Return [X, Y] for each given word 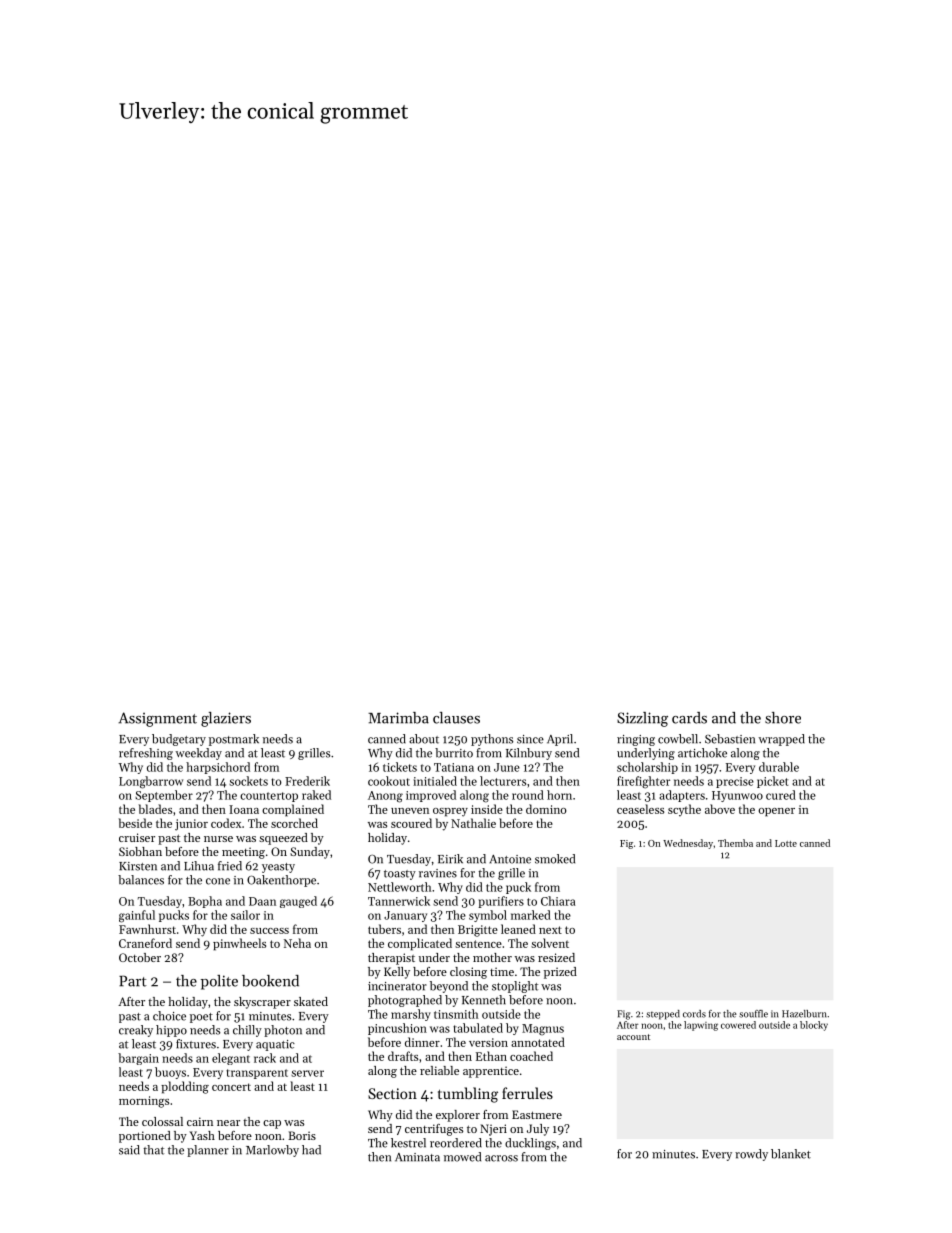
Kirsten [138, 866]
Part [133, 981]
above [720, 809]
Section [392, 1093]
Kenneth [484, 1000]
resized [556, 957]
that [153, 1150]
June [507, 767]
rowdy [751, 1155]
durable [779, 767]
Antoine [510, 859]
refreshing [146, 754]
